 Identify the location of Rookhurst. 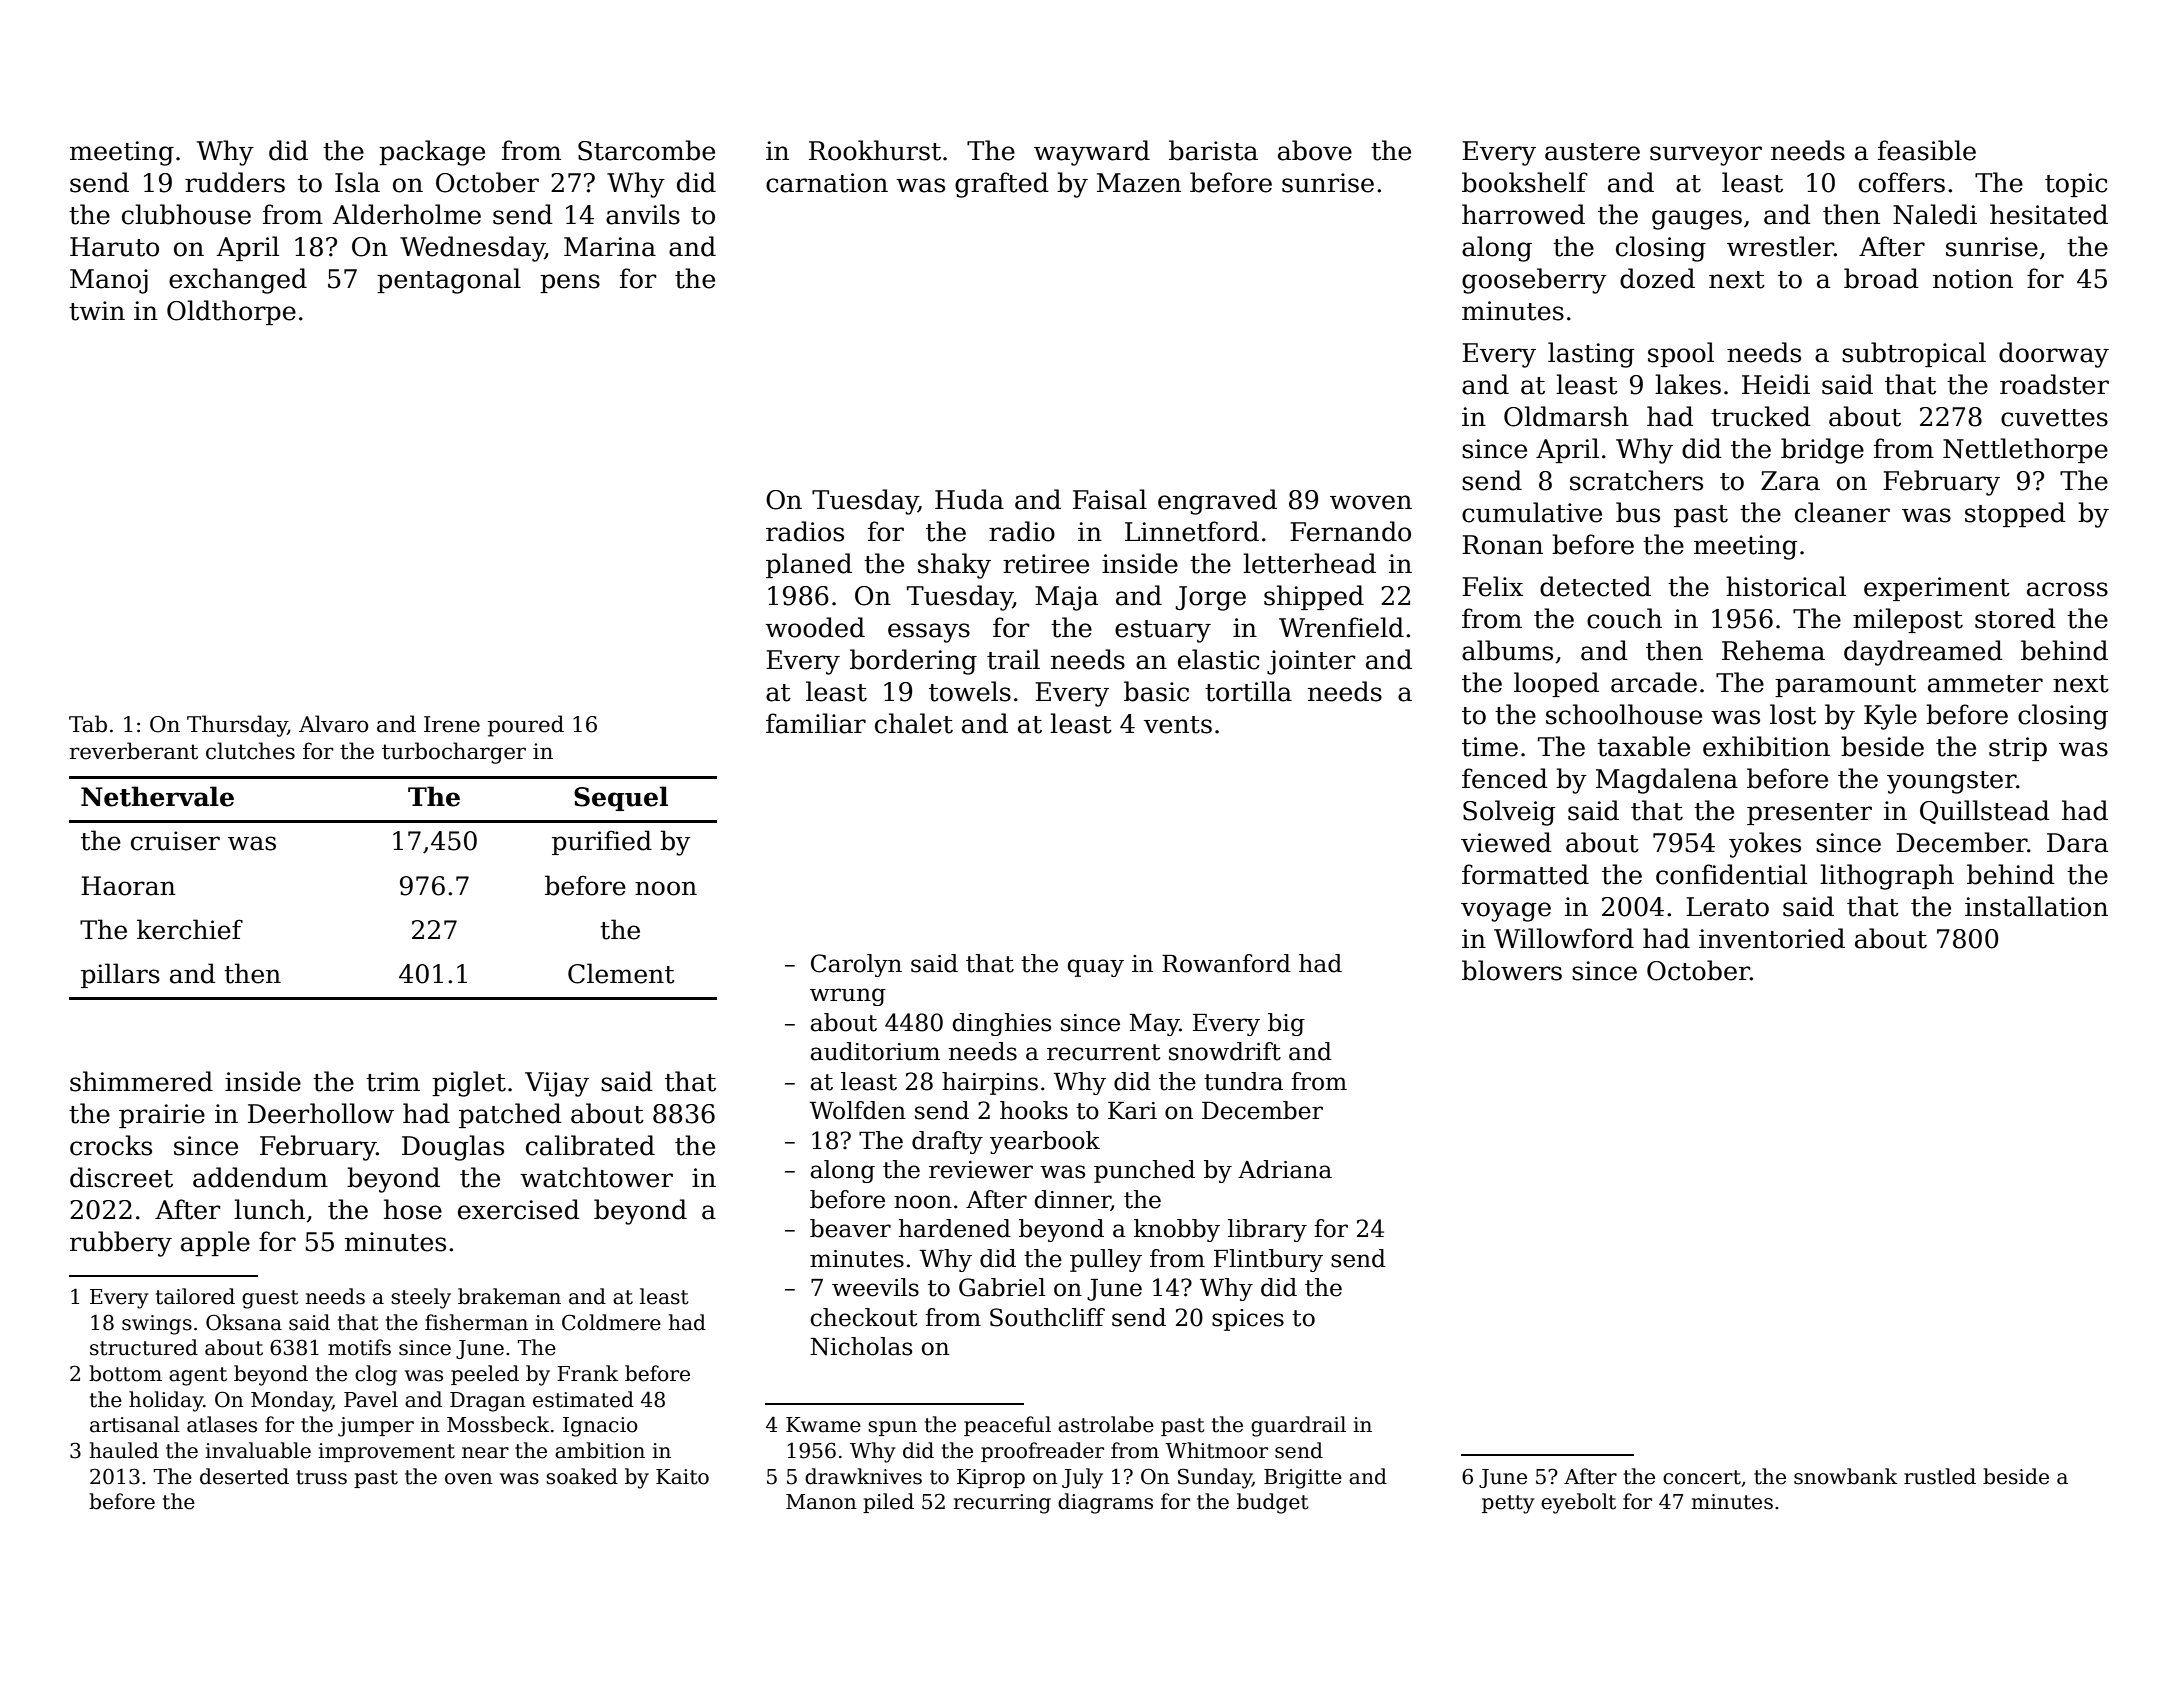
(875, 150).
